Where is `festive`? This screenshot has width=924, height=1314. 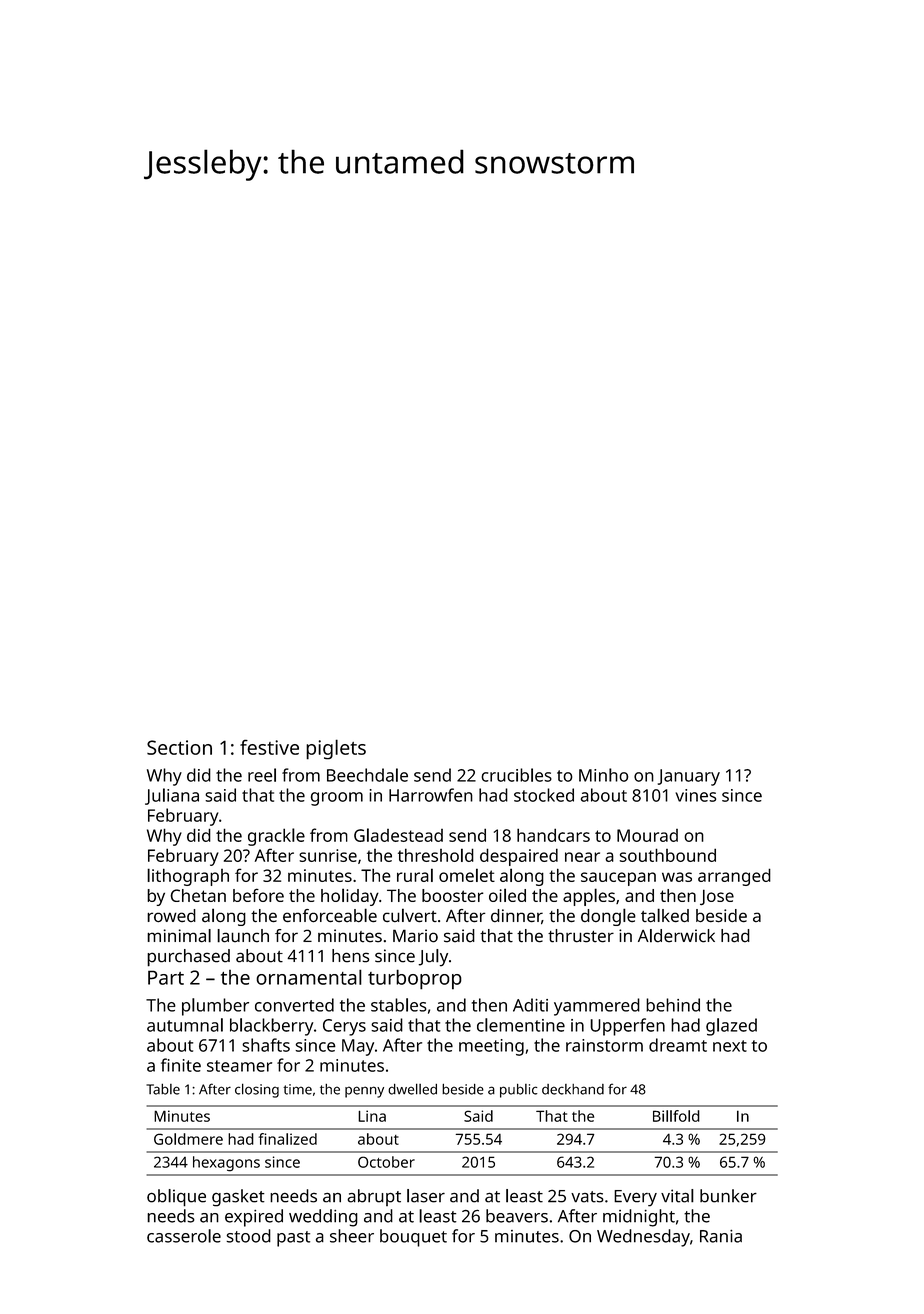
festive is located at coordinates (269, 747).
